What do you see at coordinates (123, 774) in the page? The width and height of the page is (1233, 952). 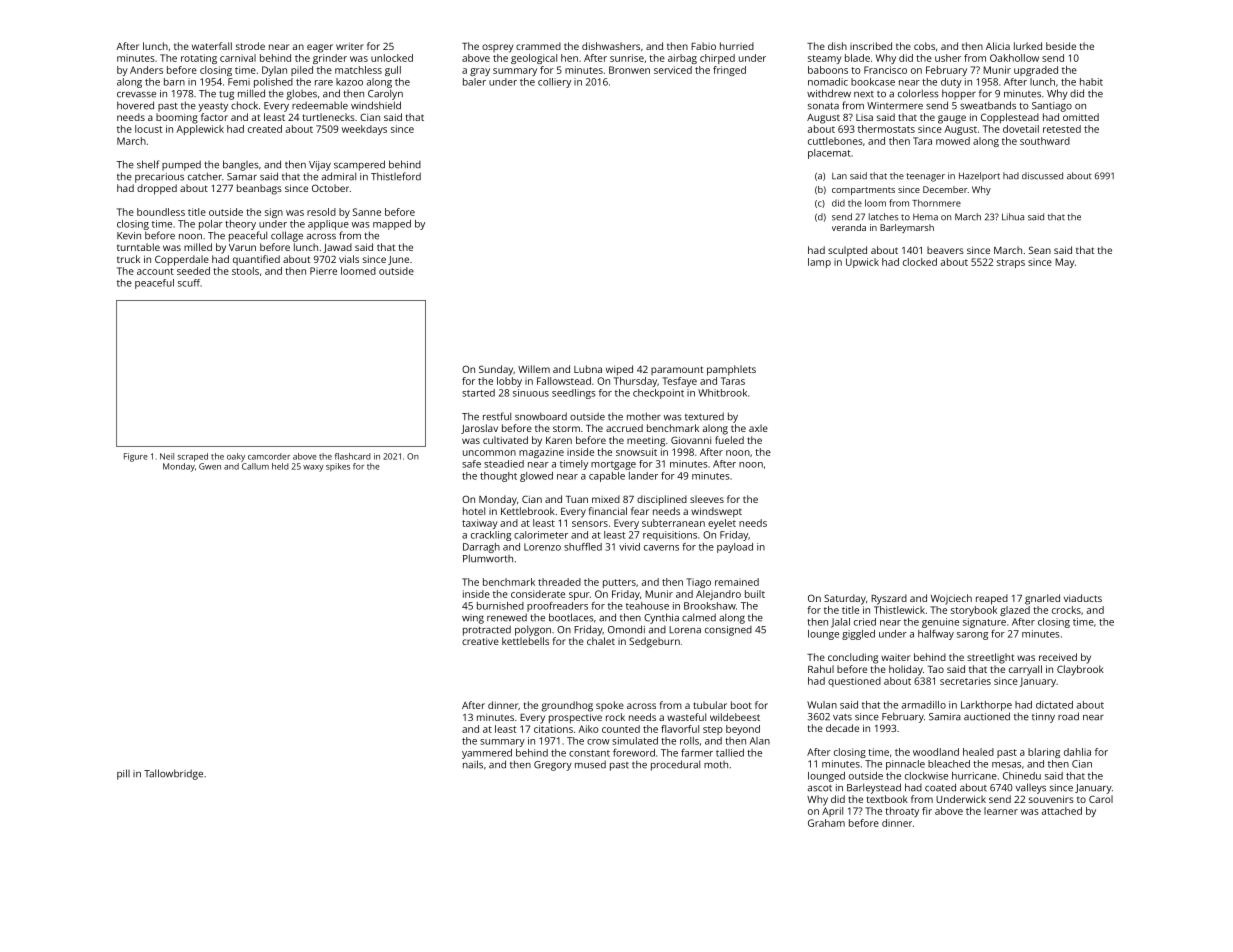 I see `pill` at bounding box center [123, 774].
